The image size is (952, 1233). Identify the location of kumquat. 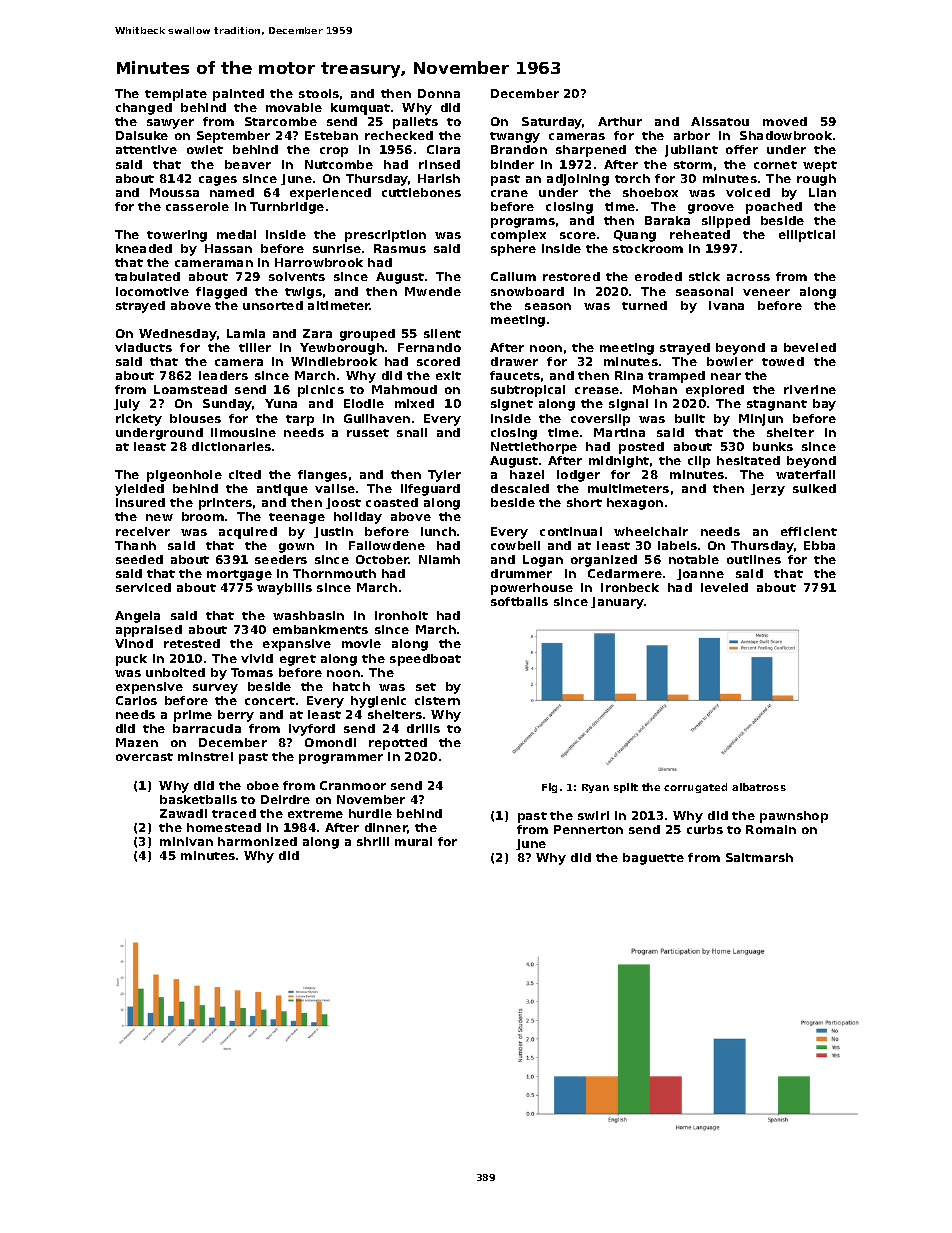
(360, 109).
